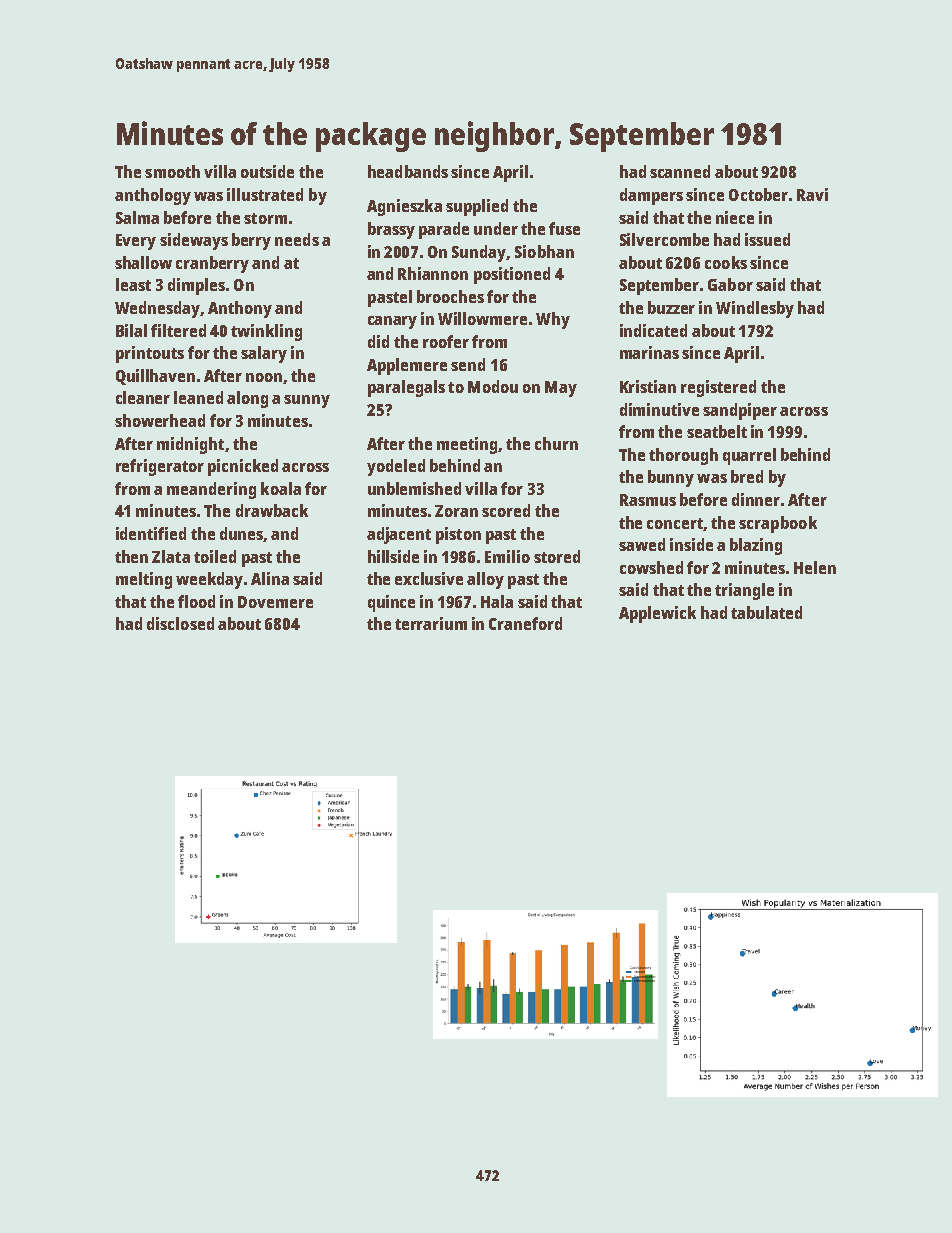 This screenshot has height=1233, width=952. What do you see at coordinates (431, 623) in the screenshot?
I see `terrarium` at bounding box center [431, 623].
